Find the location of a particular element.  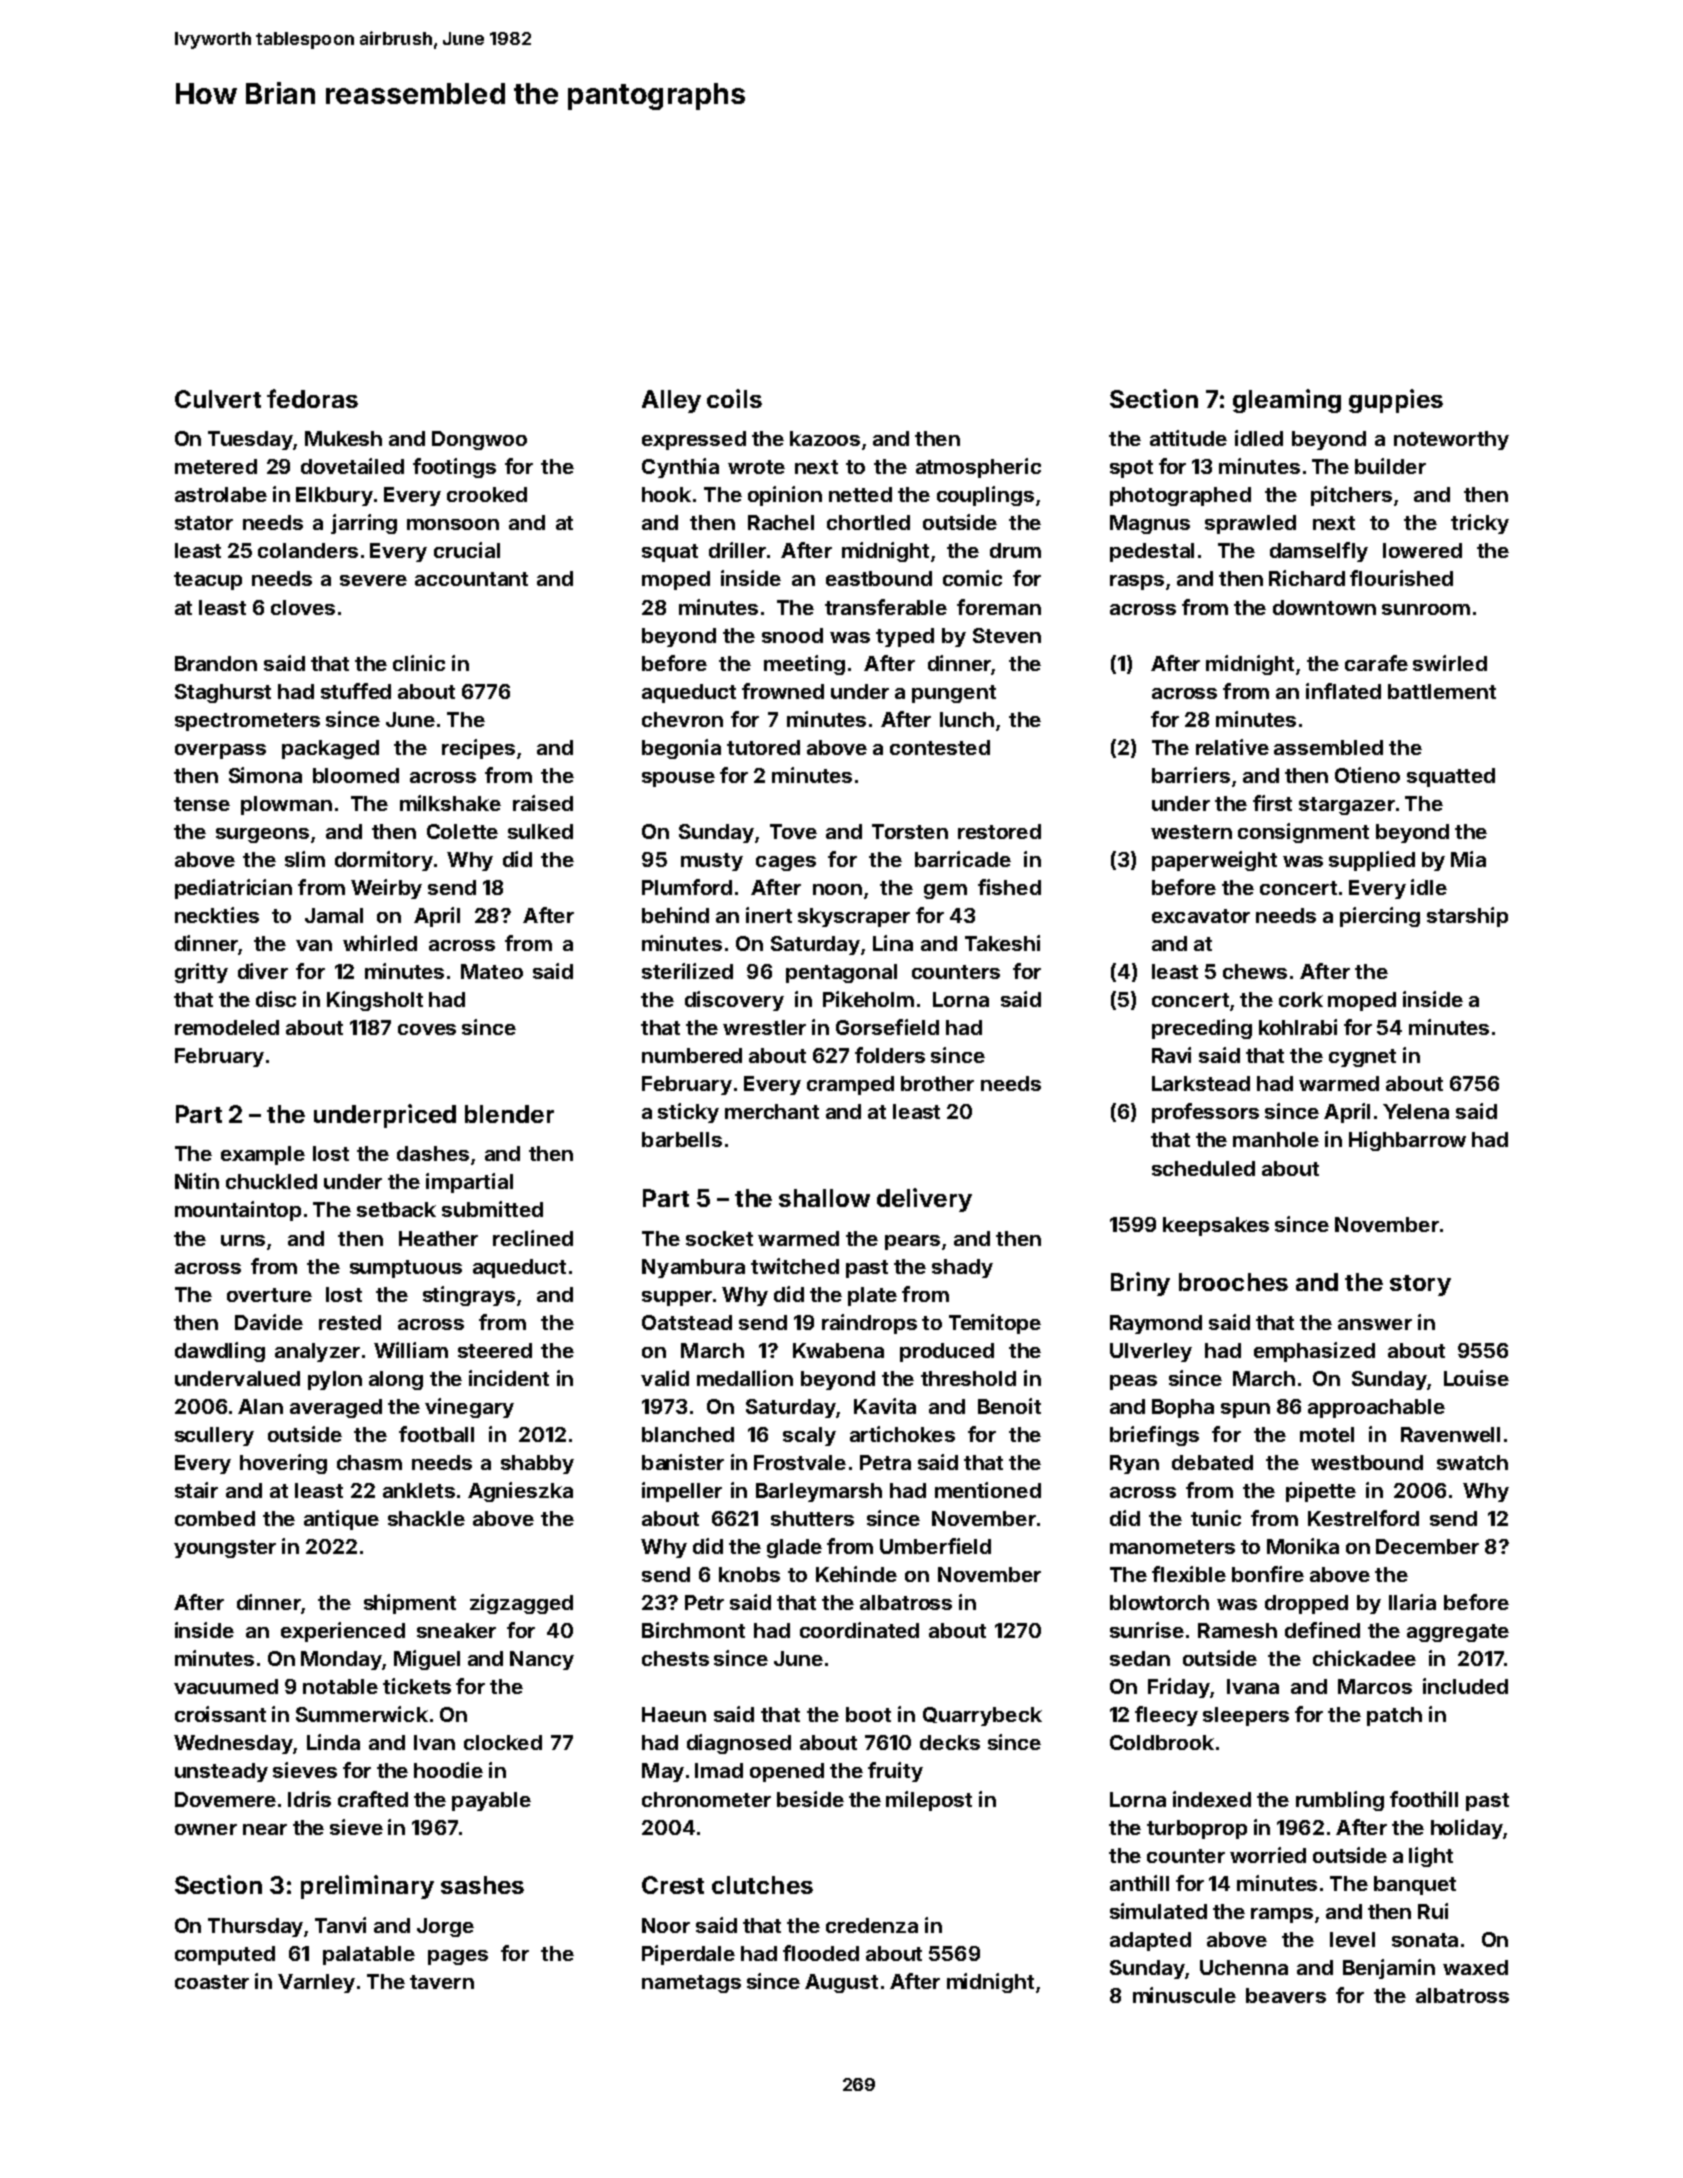

approachable is located at coordinates (1376, 1408).
